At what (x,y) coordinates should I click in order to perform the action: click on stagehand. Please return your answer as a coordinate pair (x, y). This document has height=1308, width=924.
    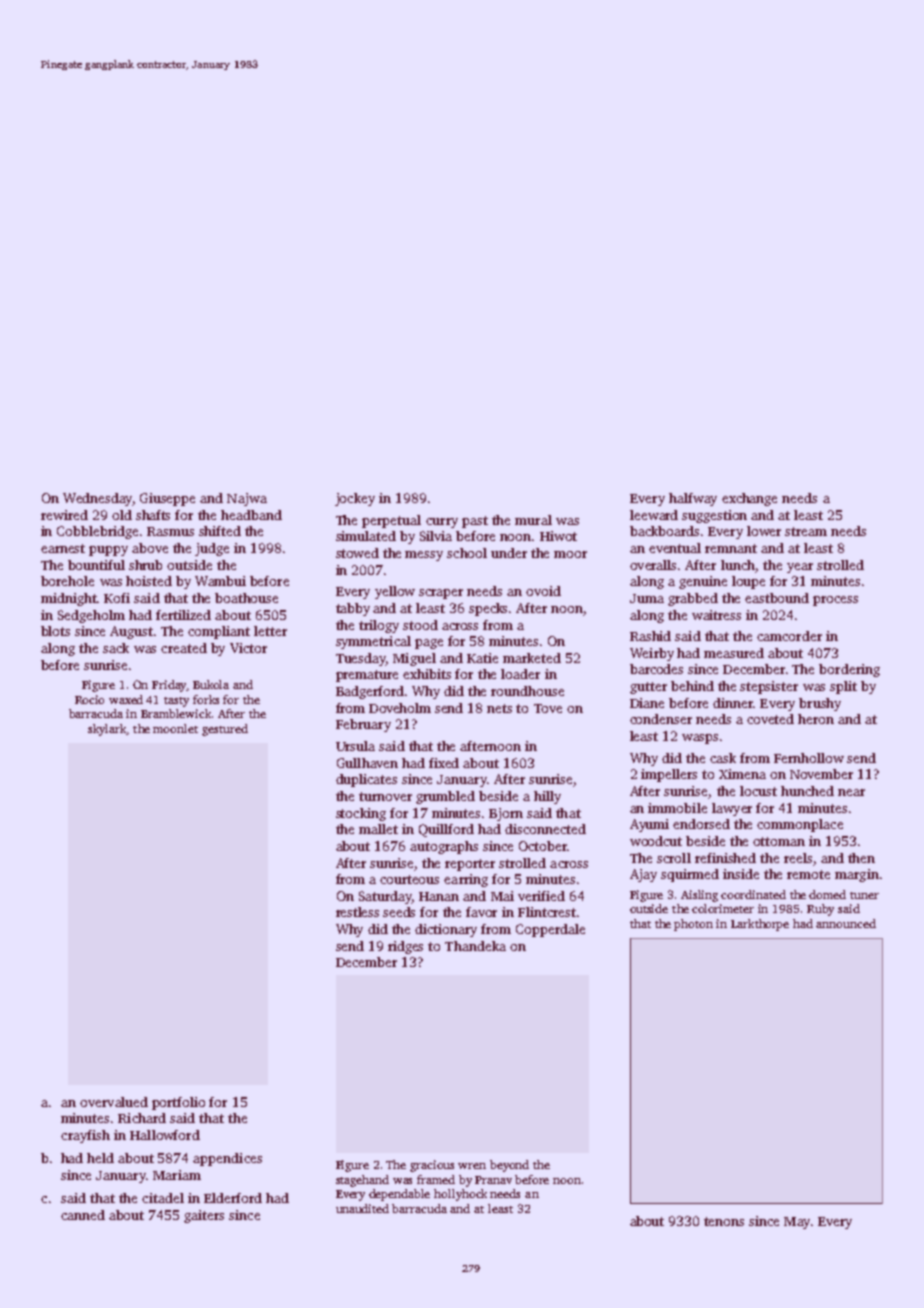
    Looking at the image, I should click on (362, 1181).
